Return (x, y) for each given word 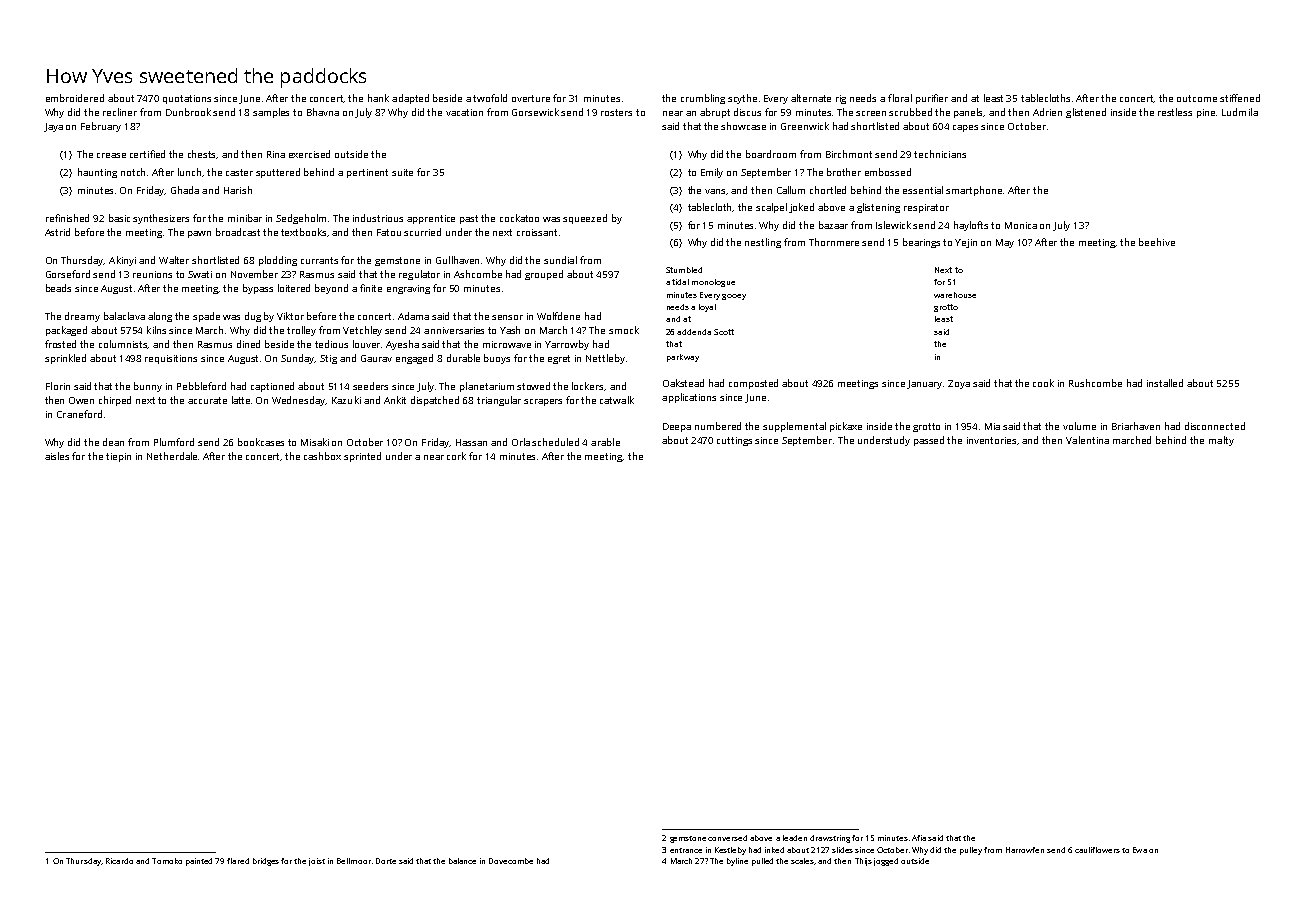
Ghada (185, 190)
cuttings (734, 441)
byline (737, 862)
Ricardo (119, 861)
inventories (991, 440)
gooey (734, 297)
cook (1043, 383)
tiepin (118, 457)
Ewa (1140, 850)
